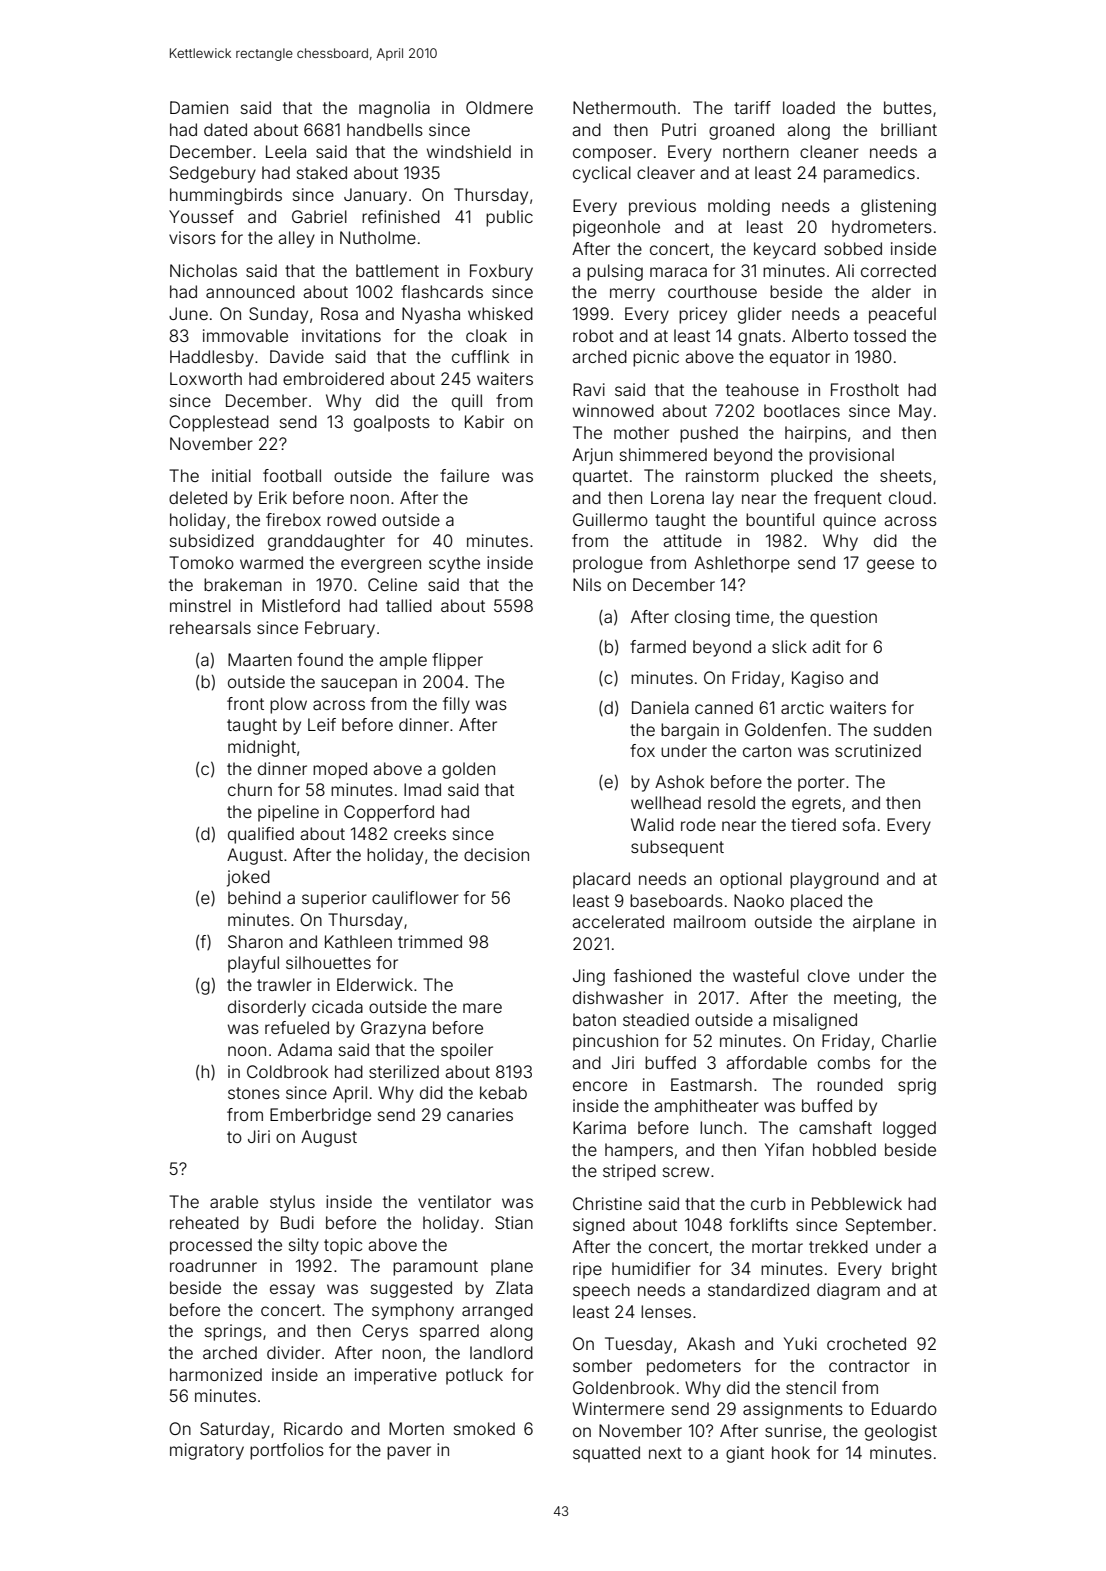 The height and width of the image is (1571, 1106). Describe the element at coordinates (760, 315) in the image. I see `glider` at that location.
